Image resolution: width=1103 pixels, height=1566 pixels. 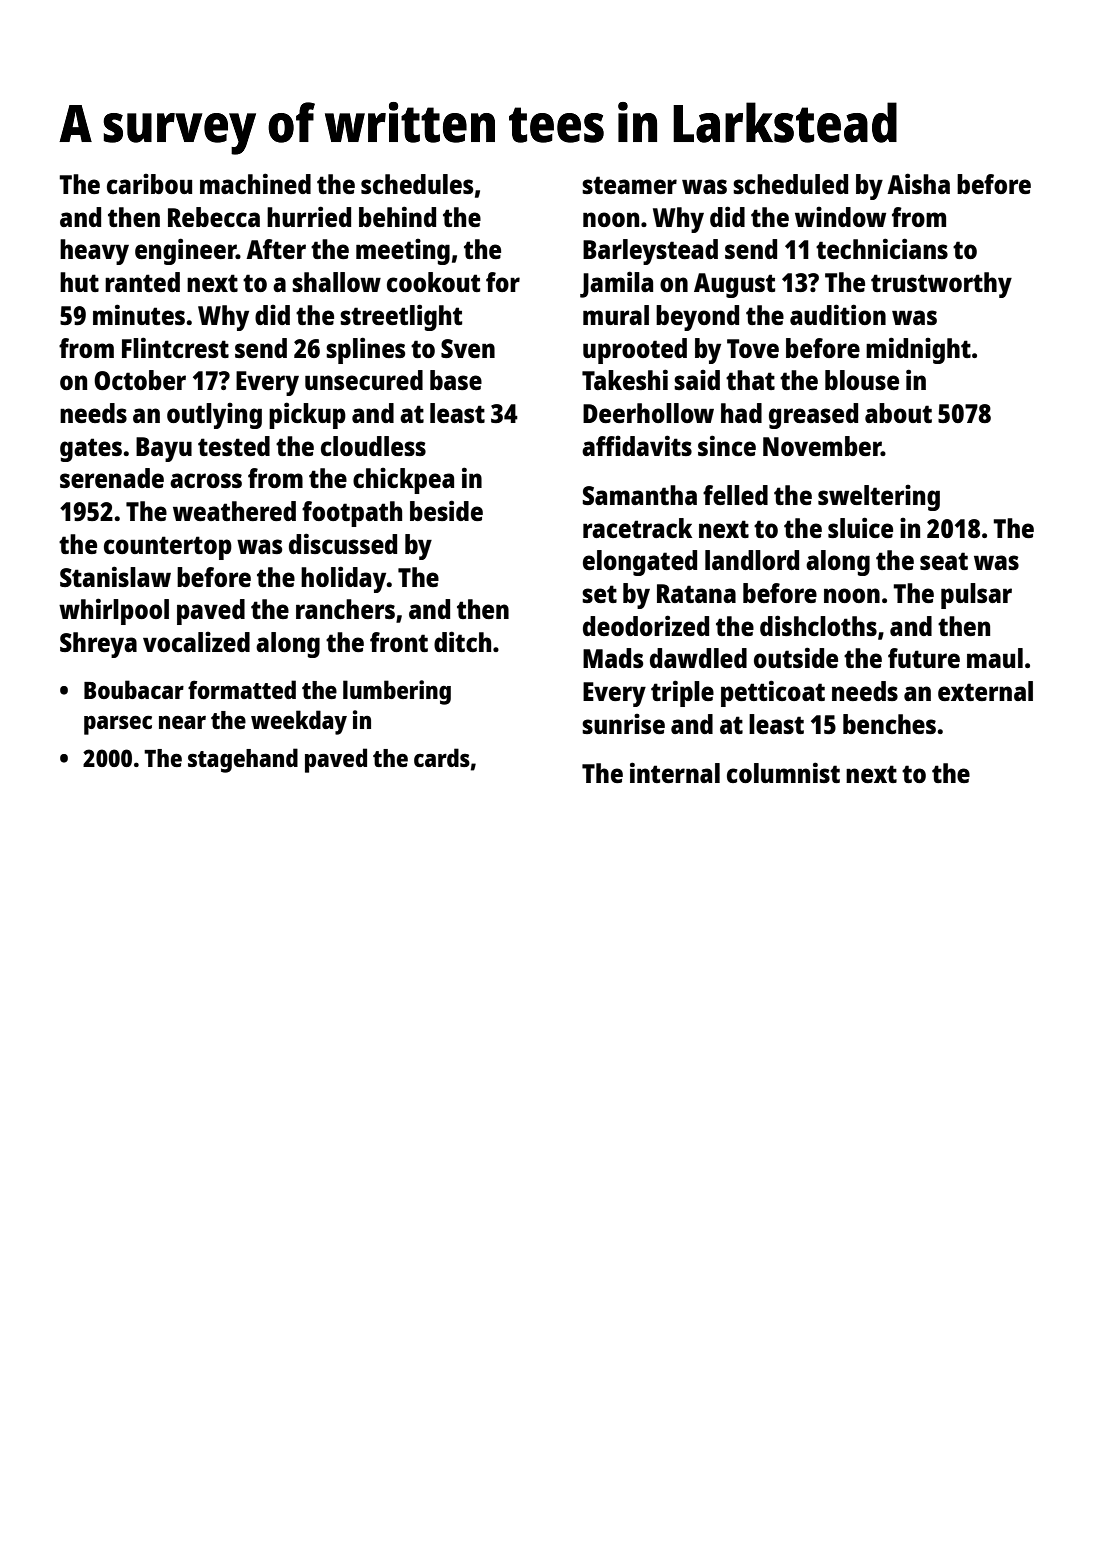 I want to click on minutes, so click(x=139, y=314).
